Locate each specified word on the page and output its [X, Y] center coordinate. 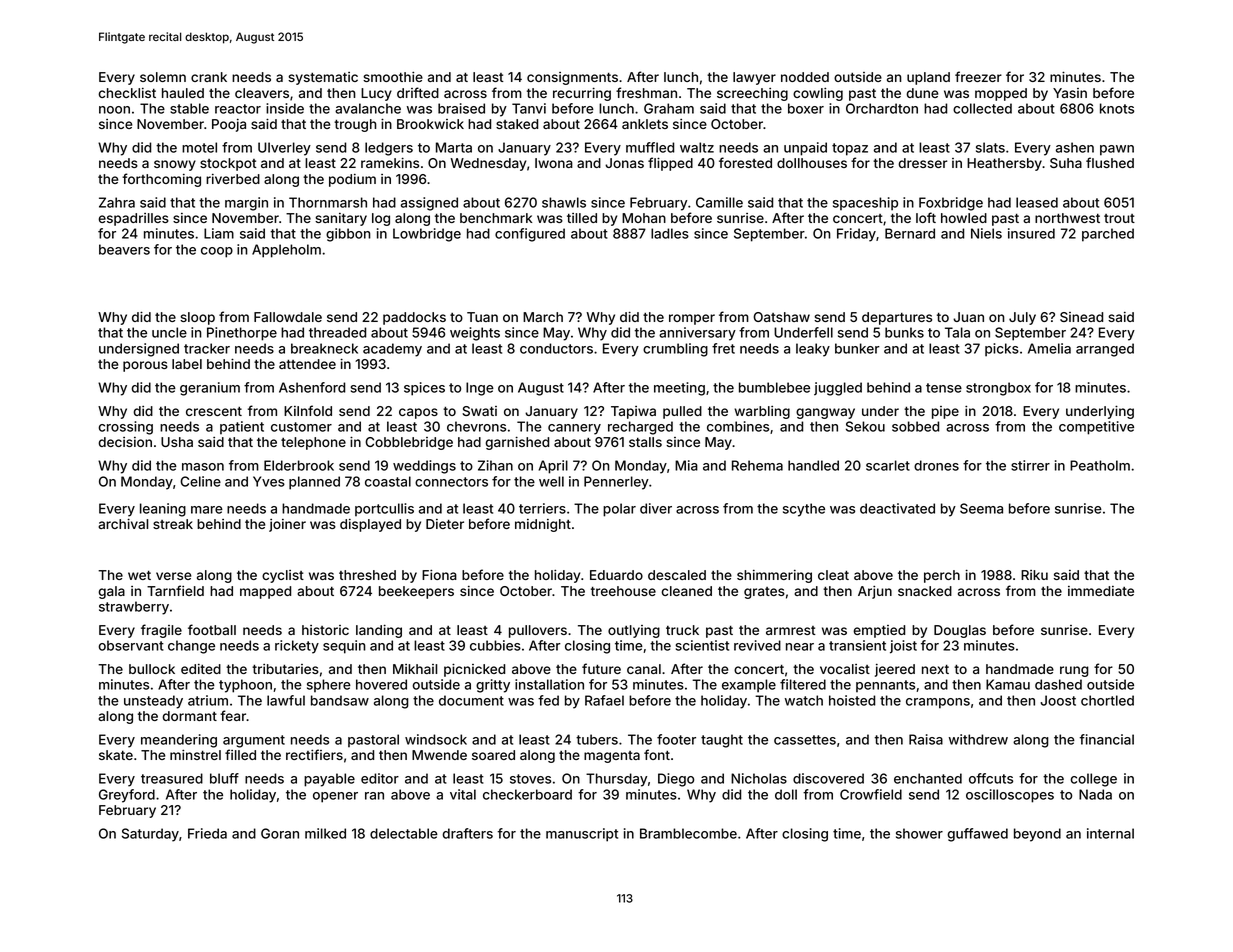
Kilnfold [308, 410]
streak [173, 524]
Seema [981, 508]
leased [1037, 202]
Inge [480, 389]
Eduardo [616, 575]
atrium [208, 700]
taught [722, 741]
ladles [670, 233]
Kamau [1008, 684]
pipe [945, 412]
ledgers [389, 149]
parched [1108, 235]
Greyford [127, 796]
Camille [719, 202]
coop [217, 252]
